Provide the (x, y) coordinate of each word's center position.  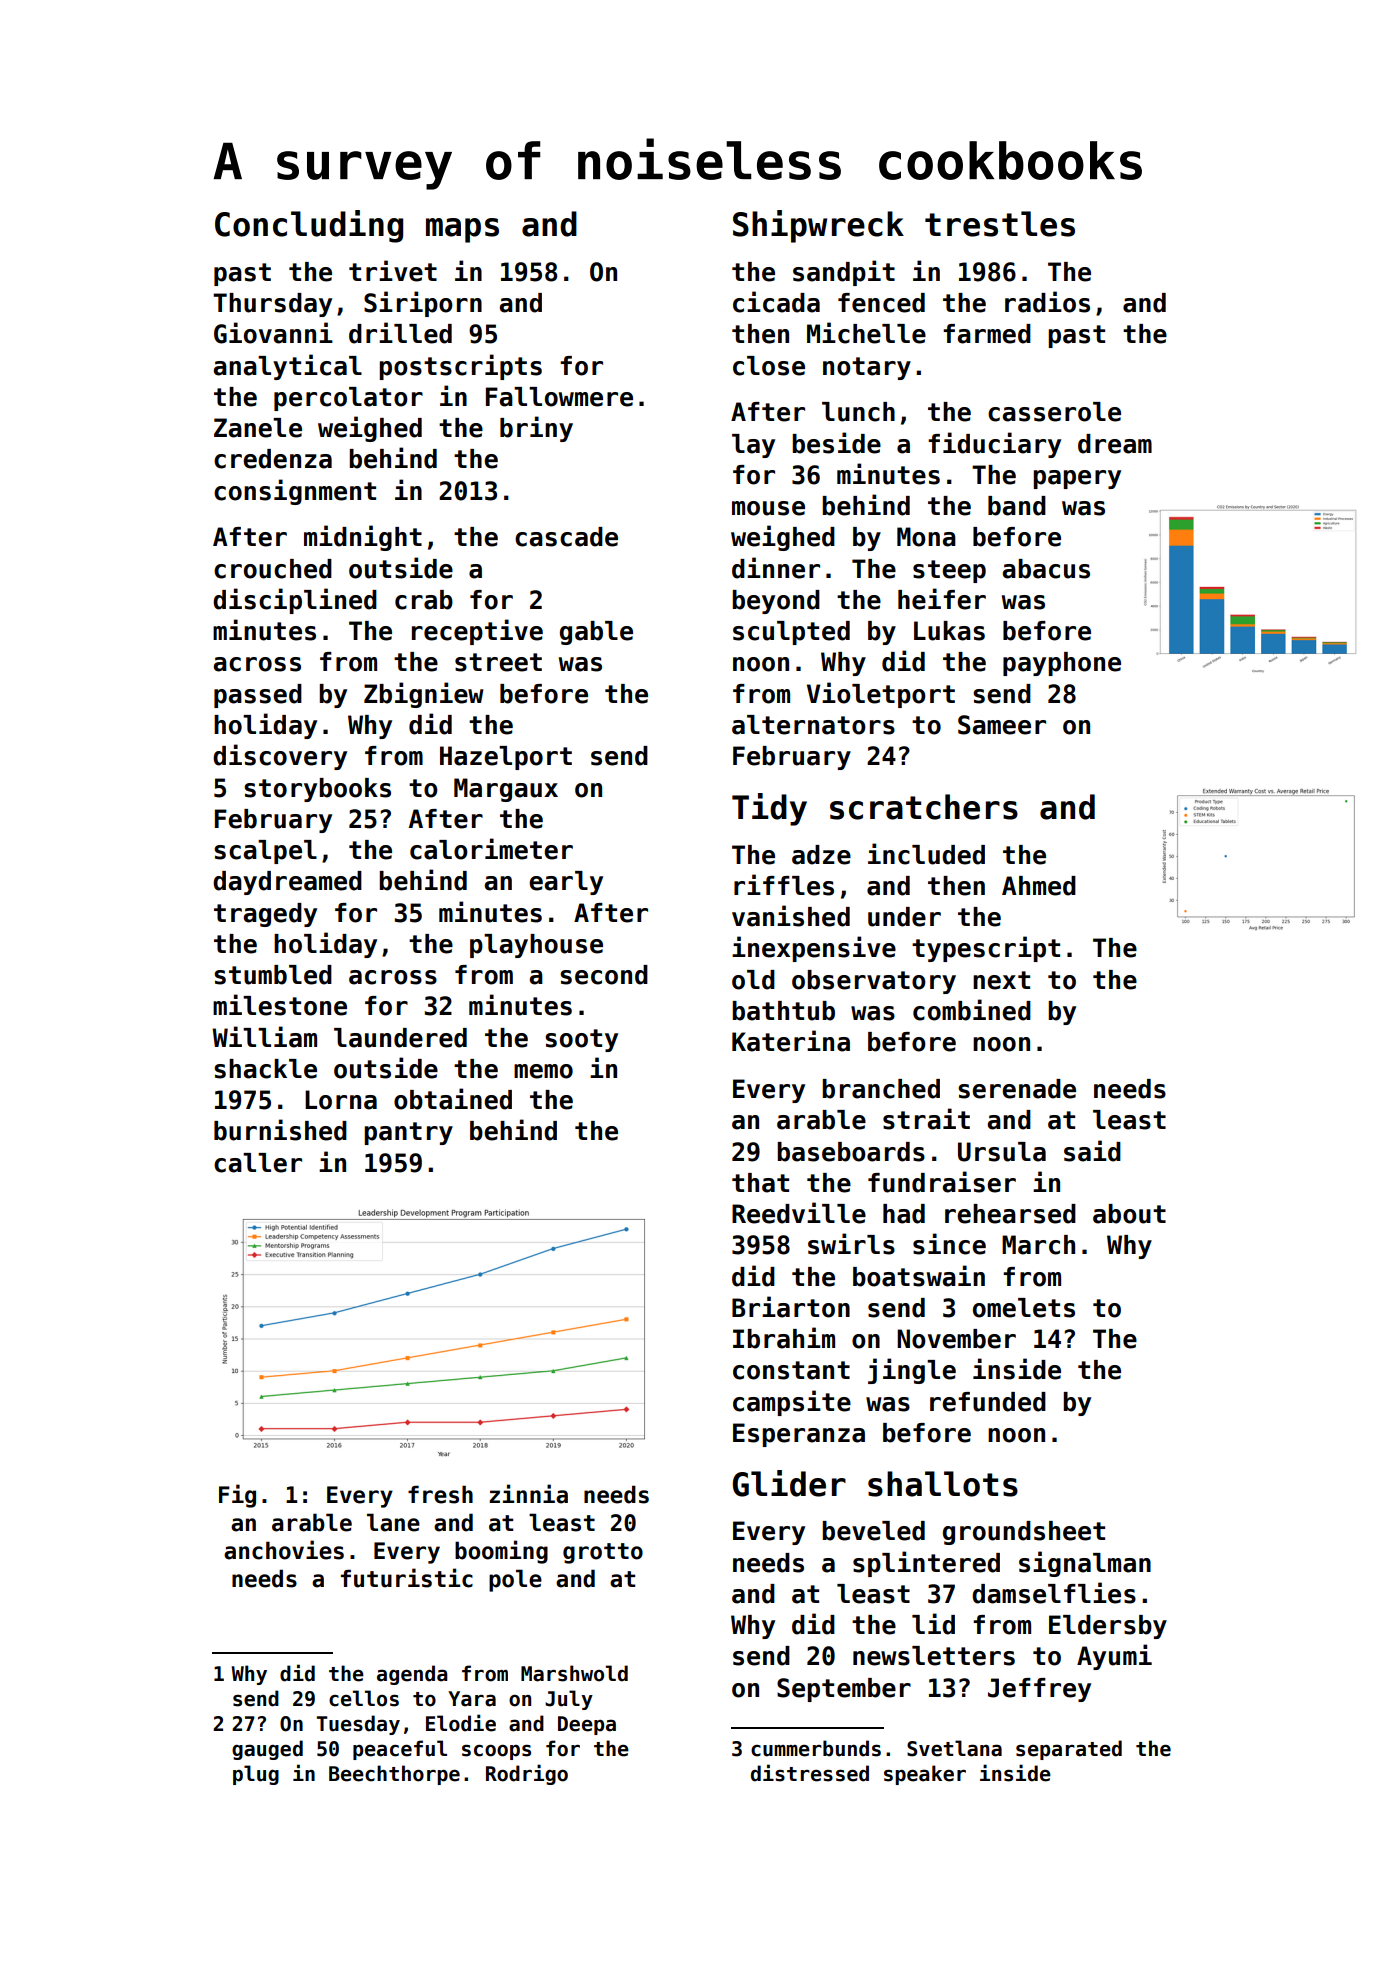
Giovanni (273, 333)
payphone (1062, 664)
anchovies (284, 1550)
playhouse (536, 946)
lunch (858, 412)
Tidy (769, 809)
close (769, 366)
